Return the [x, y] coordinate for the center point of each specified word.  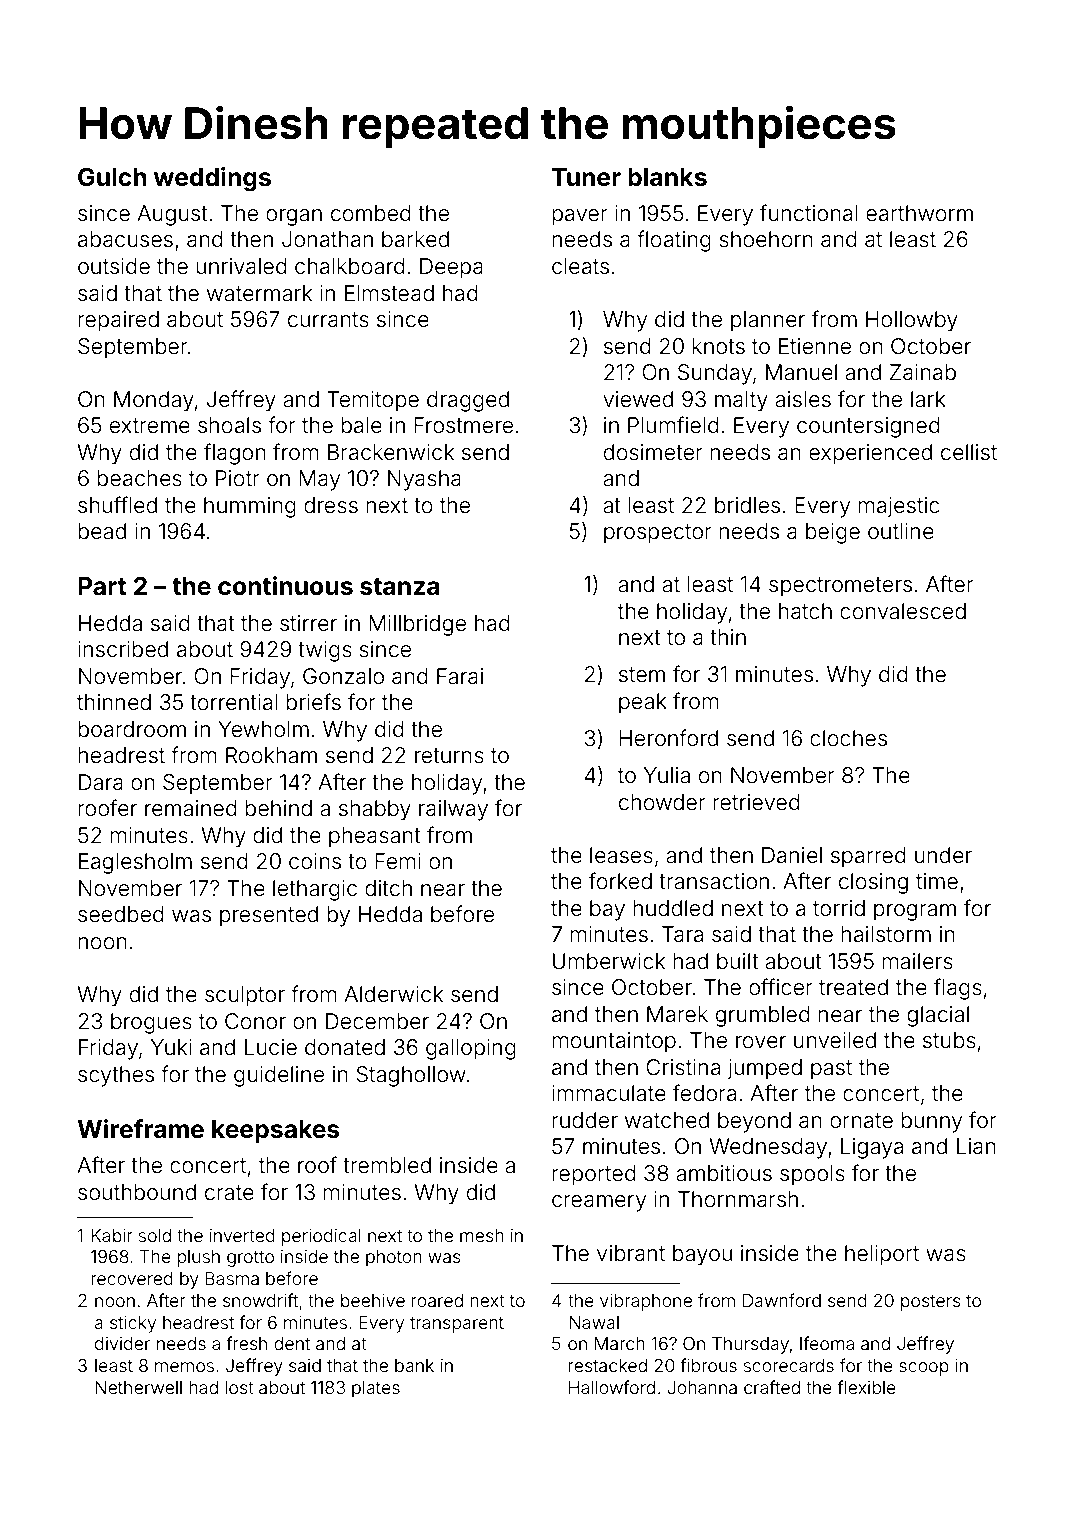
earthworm [919, 213]
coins [315, 861]
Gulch [112, 177]
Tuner [586, 177]
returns [449, 756]
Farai [460, 676]
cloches [848, 738]
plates [376, 1389]
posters [931, 1303]
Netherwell [138, 1387]
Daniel [792, 855]
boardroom [132, 729]
